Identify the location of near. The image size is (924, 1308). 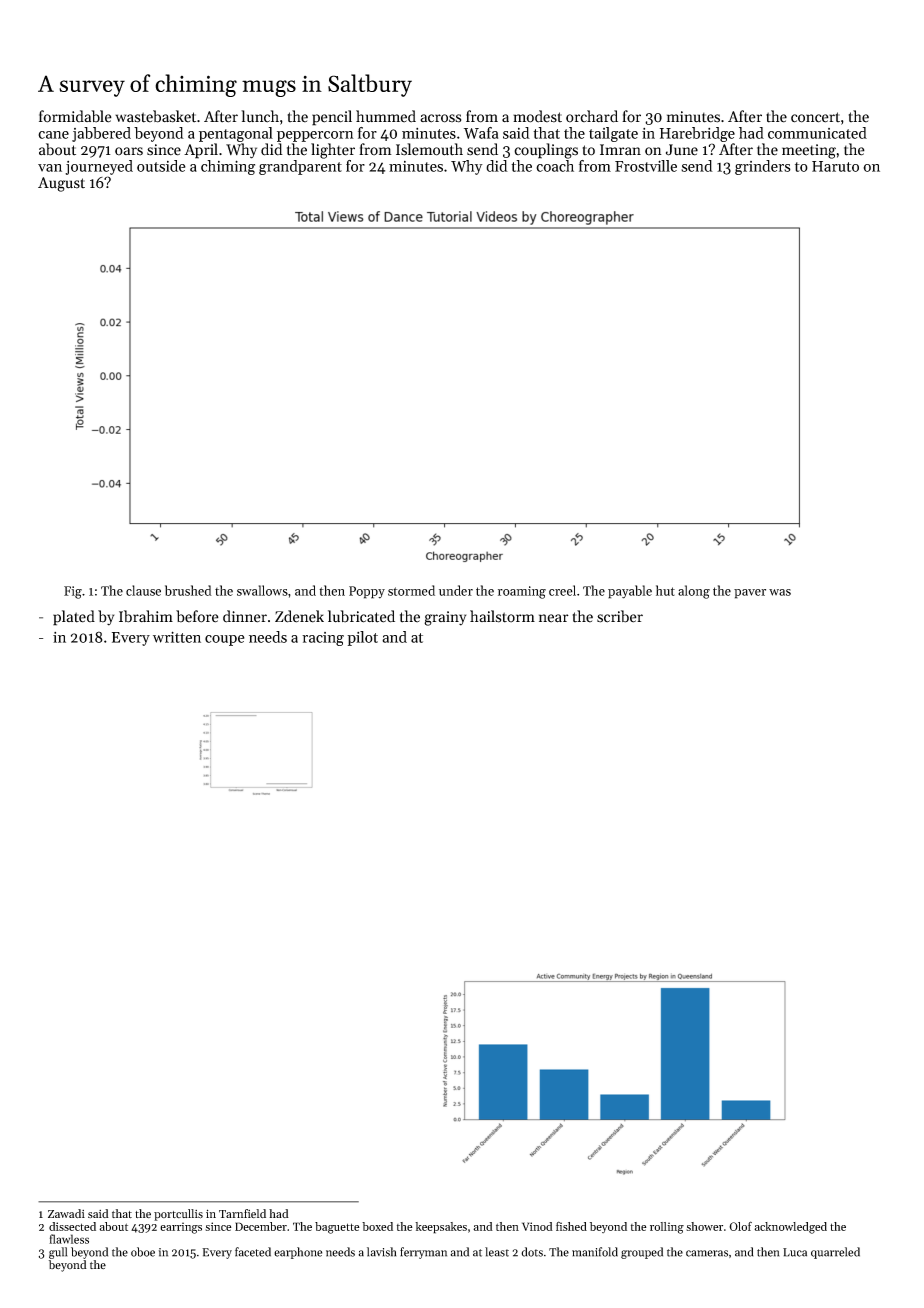
(554, 618).
